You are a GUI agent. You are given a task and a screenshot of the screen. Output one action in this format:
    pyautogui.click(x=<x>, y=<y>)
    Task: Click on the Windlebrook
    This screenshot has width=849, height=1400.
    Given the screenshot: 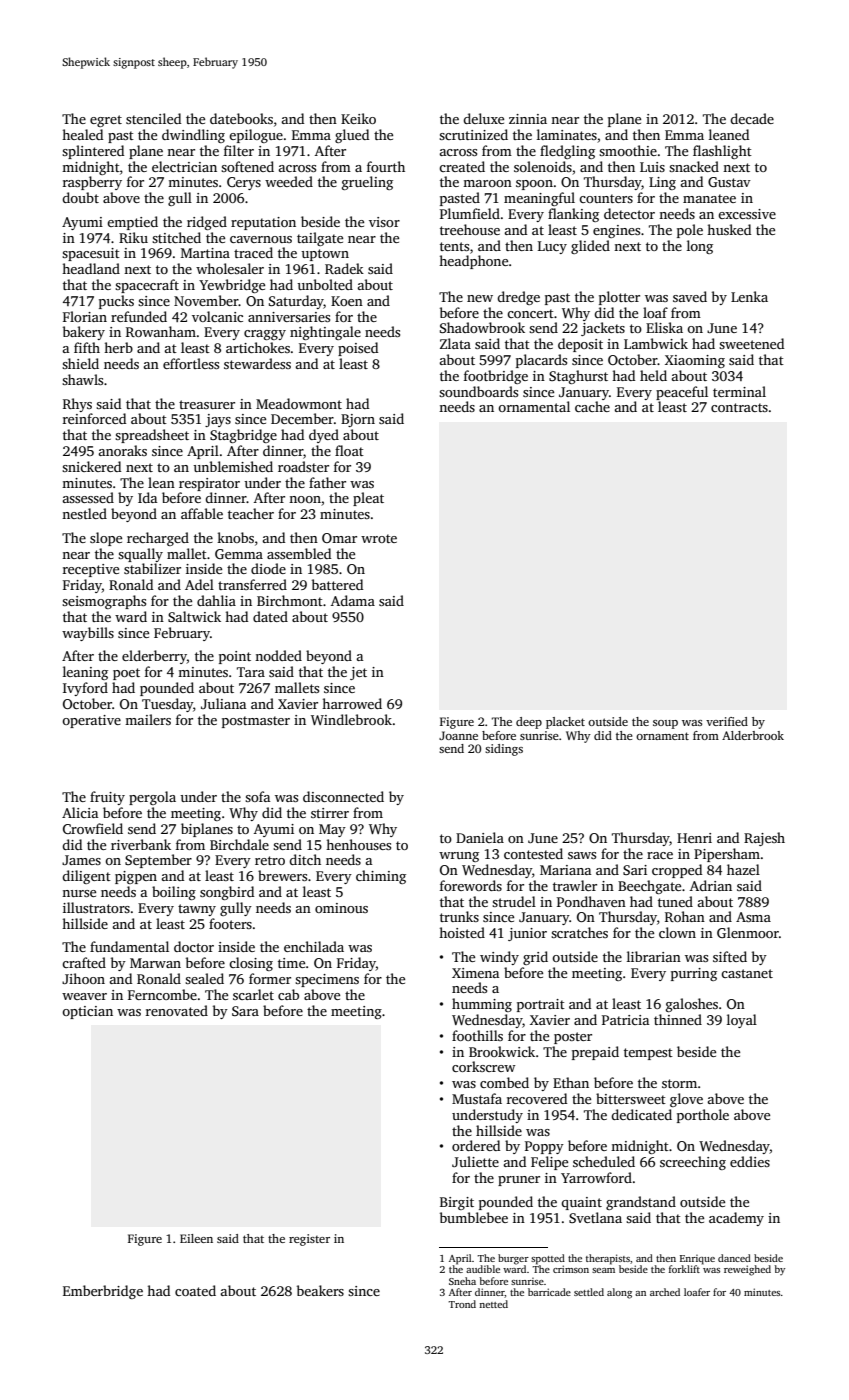 What is the action you would take?
    pyautogui.click(x=351, y=719)
